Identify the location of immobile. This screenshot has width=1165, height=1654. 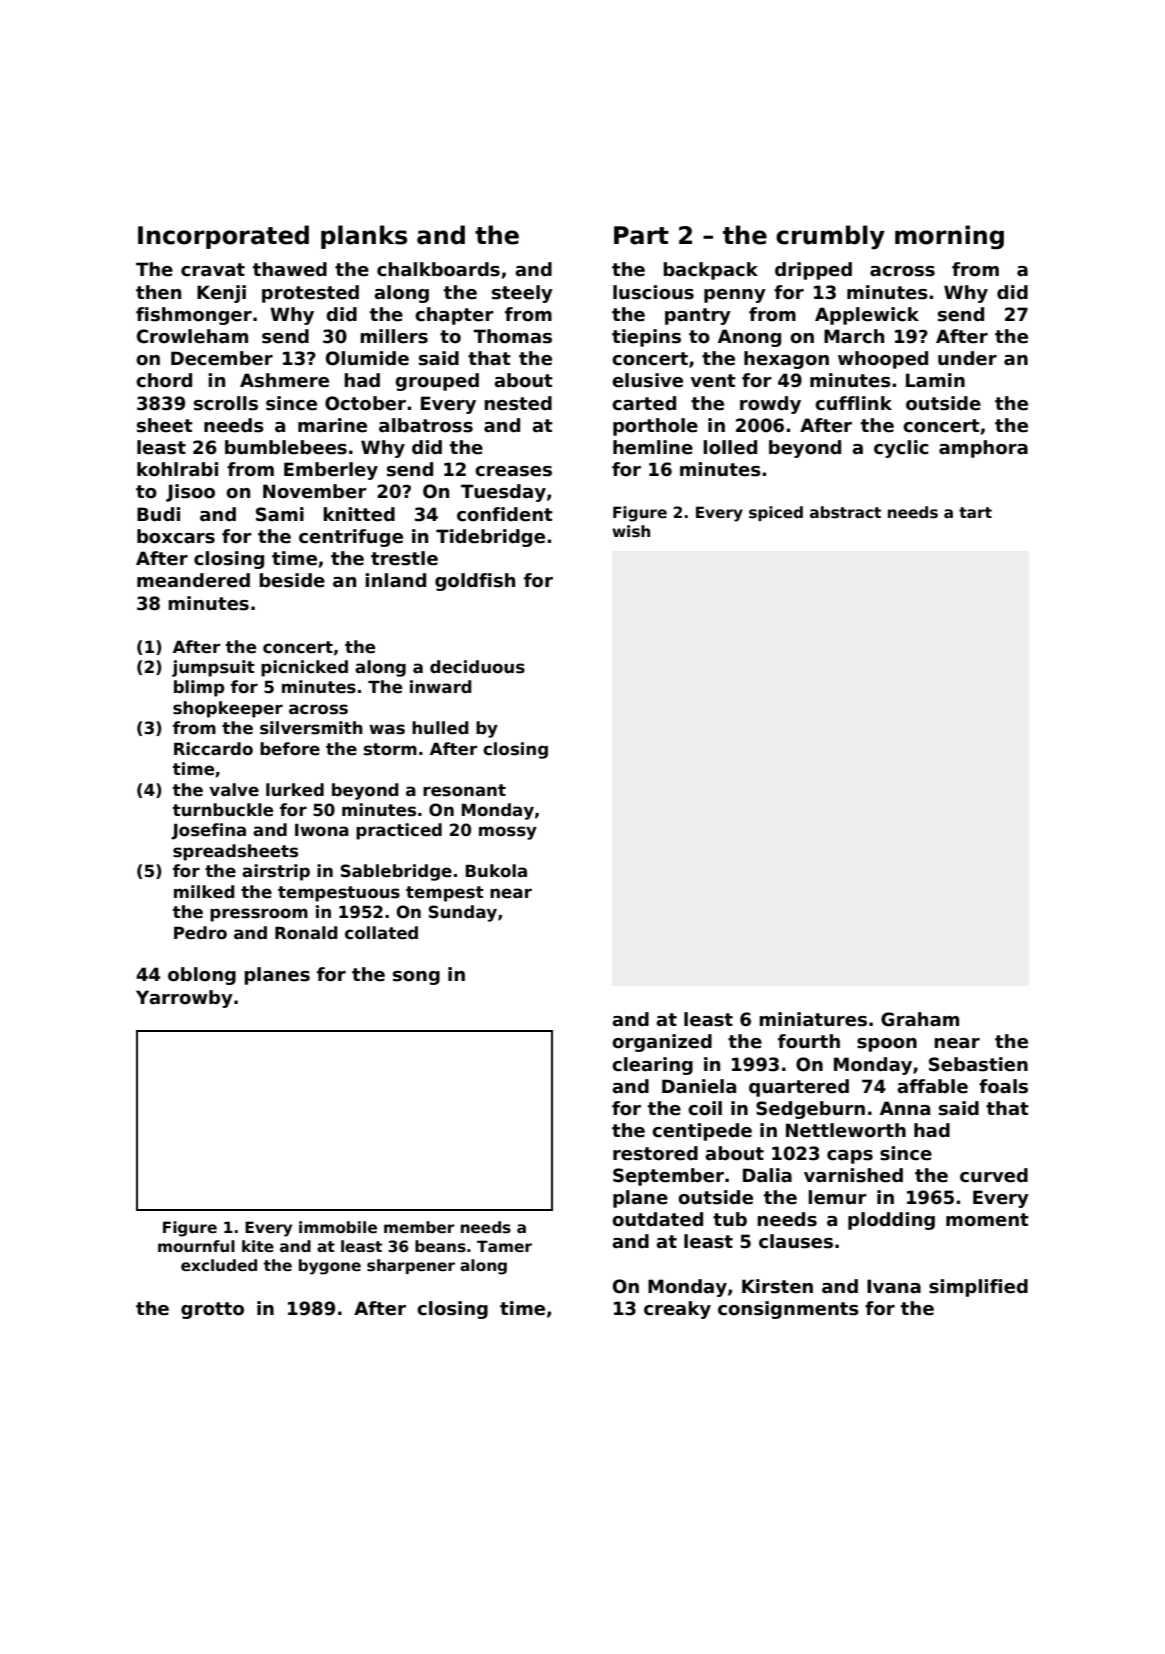
(338, 1227).
